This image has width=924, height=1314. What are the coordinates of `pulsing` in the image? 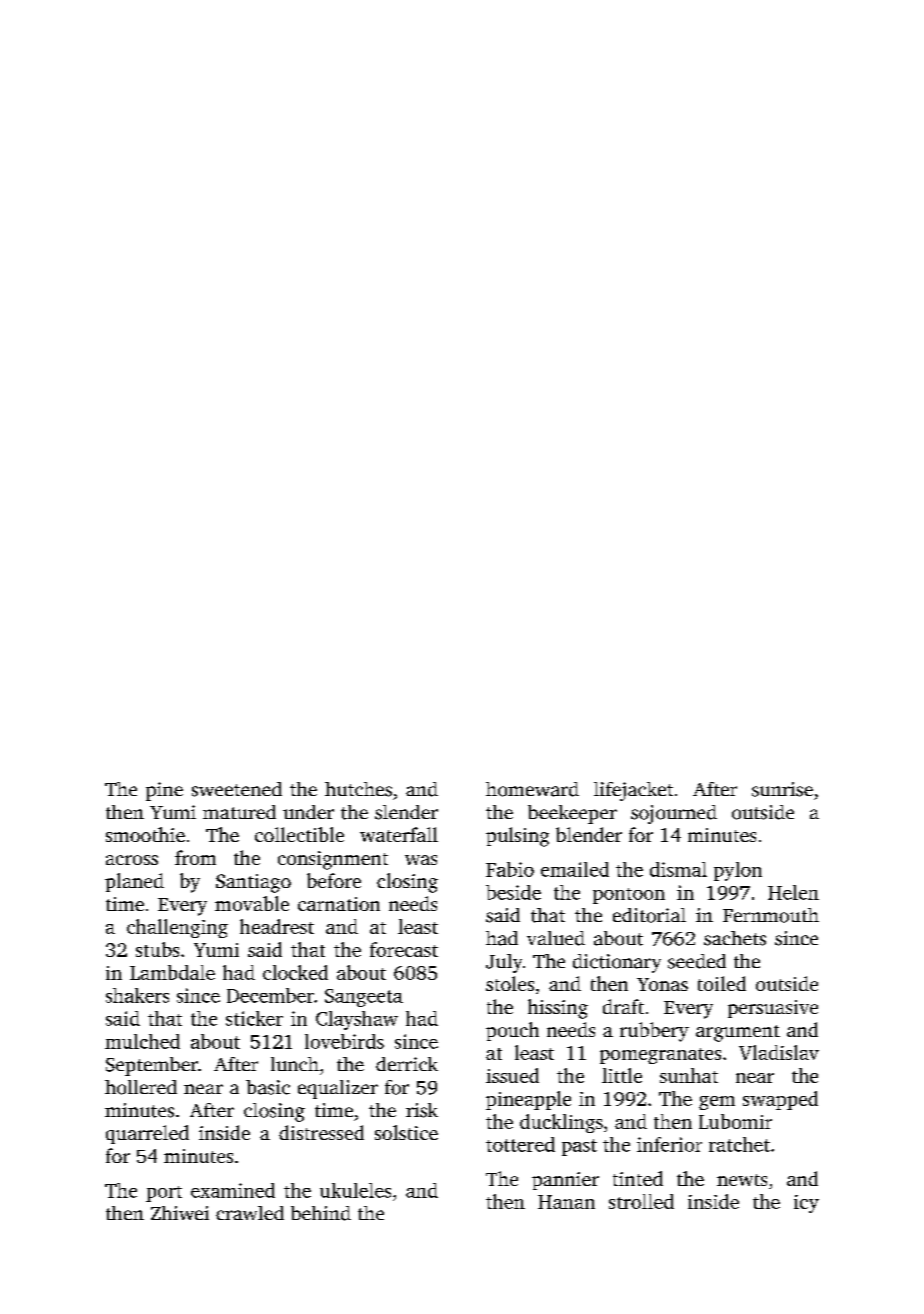 It's located at (517, 837).
